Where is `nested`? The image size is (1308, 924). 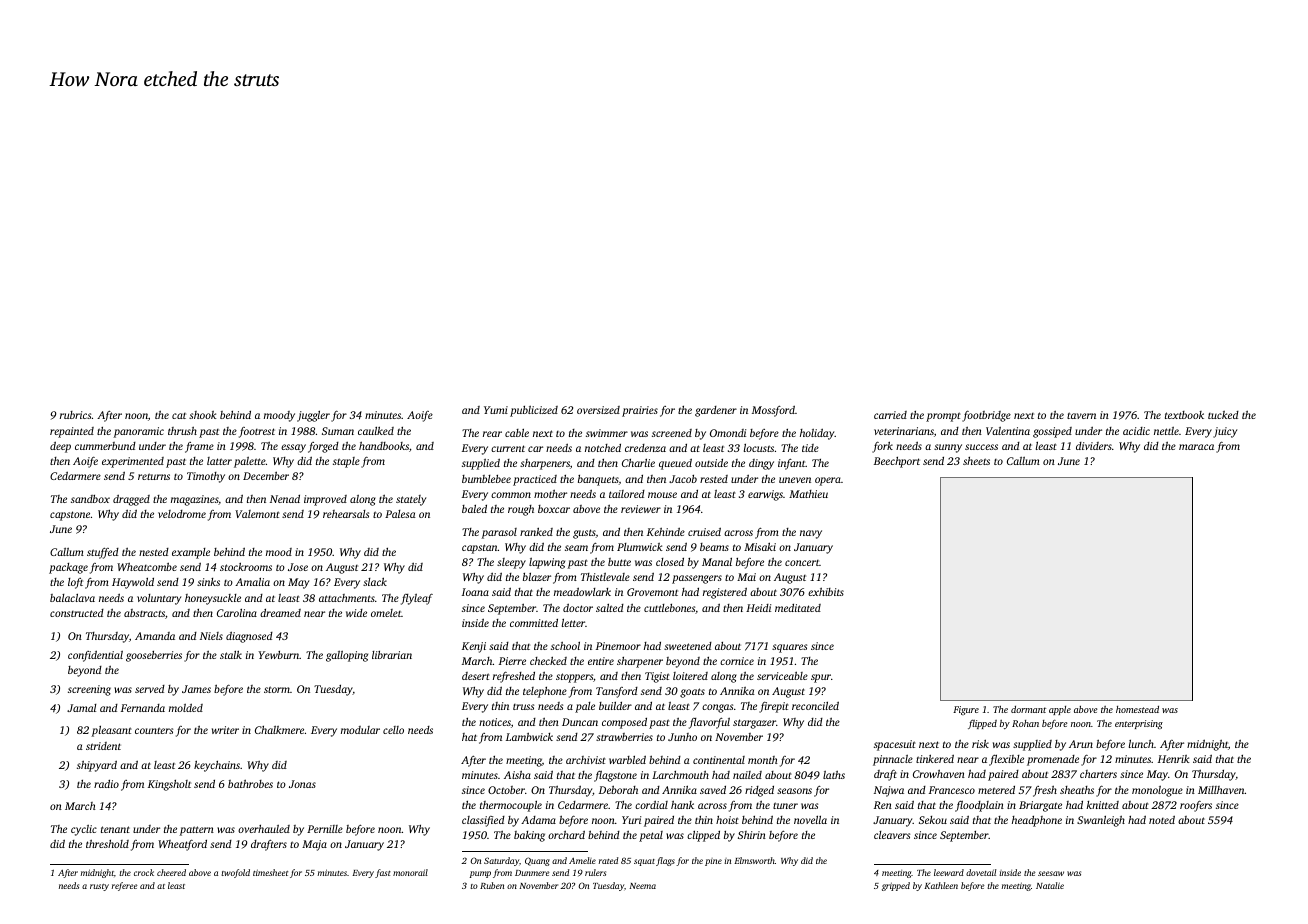 nested is located at coordinates (154, 552).
